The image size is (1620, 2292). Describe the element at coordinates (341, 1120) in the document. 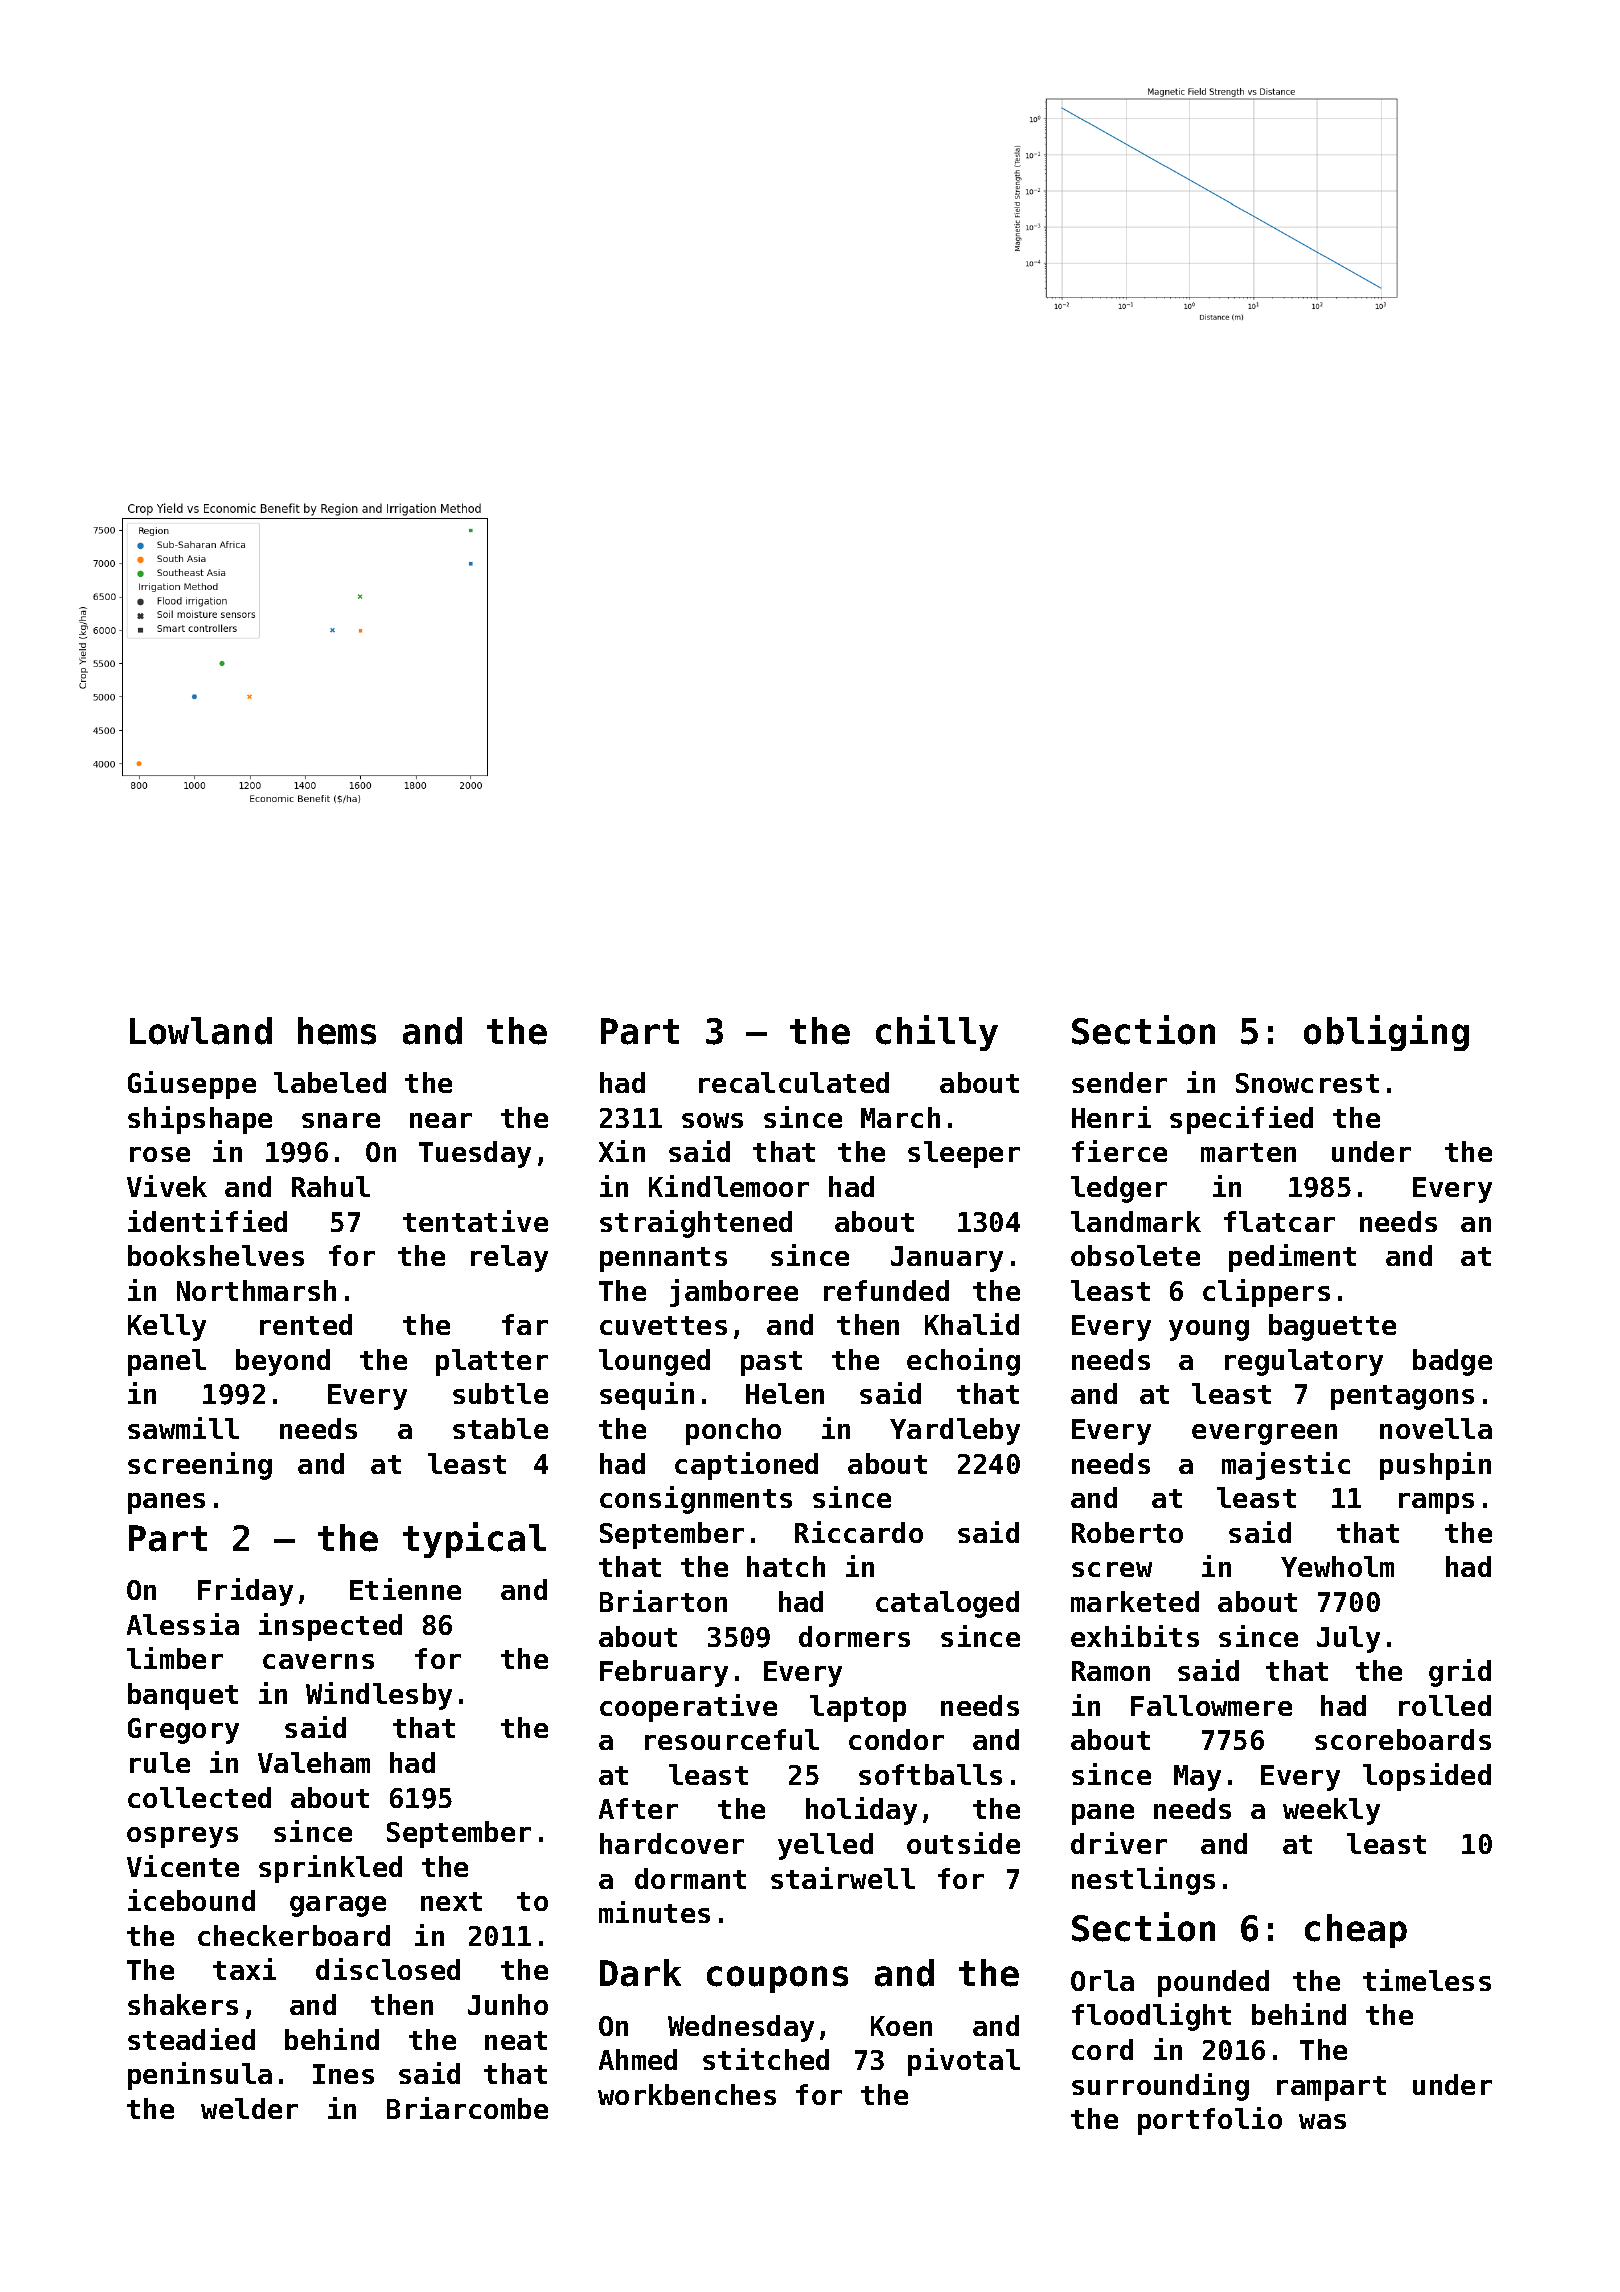

I see `snare` at that location.
